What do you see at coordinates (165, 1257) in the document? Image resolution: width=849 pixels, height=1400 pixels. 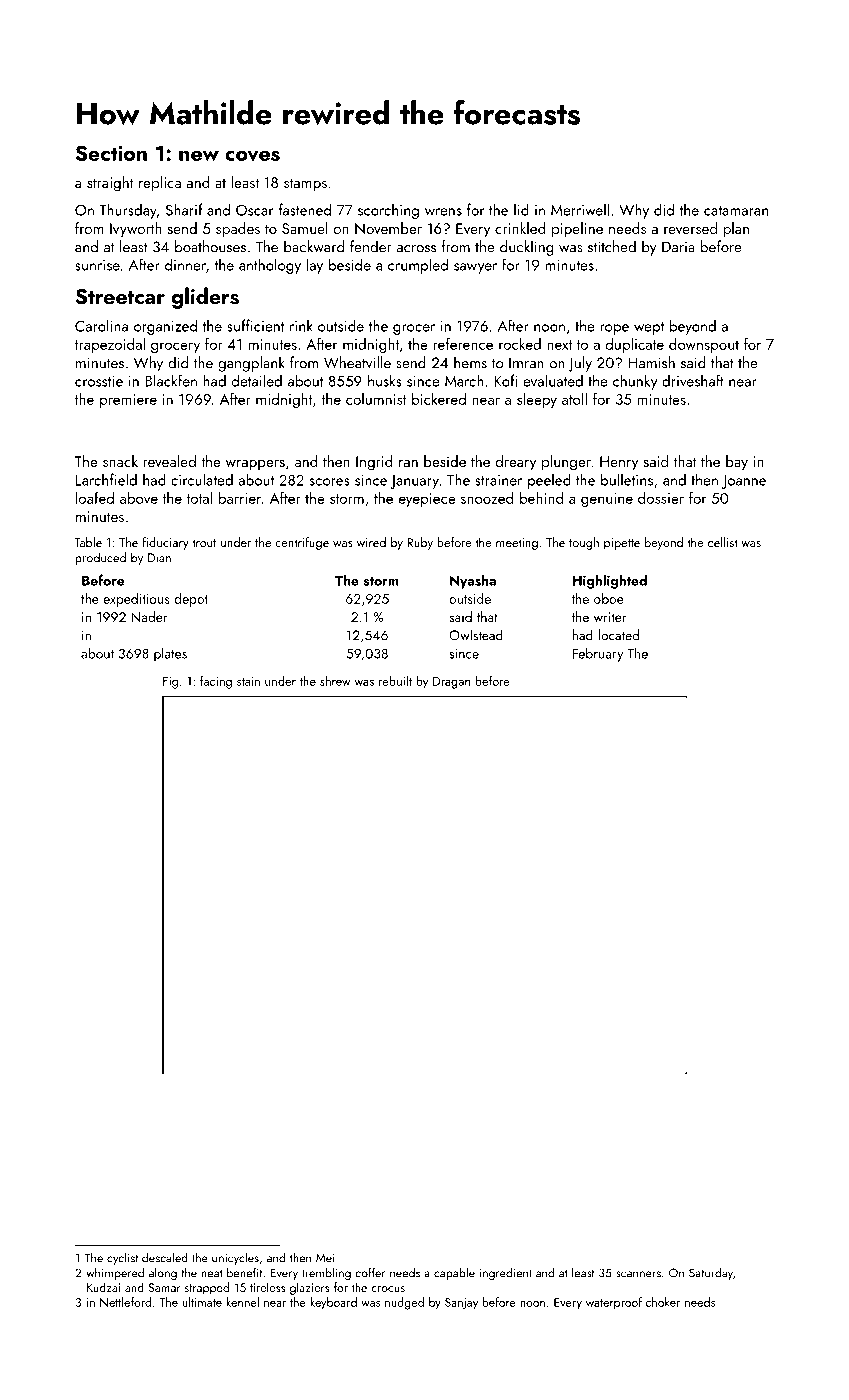 I see `descaled` at bounding box center [165, 1257].
